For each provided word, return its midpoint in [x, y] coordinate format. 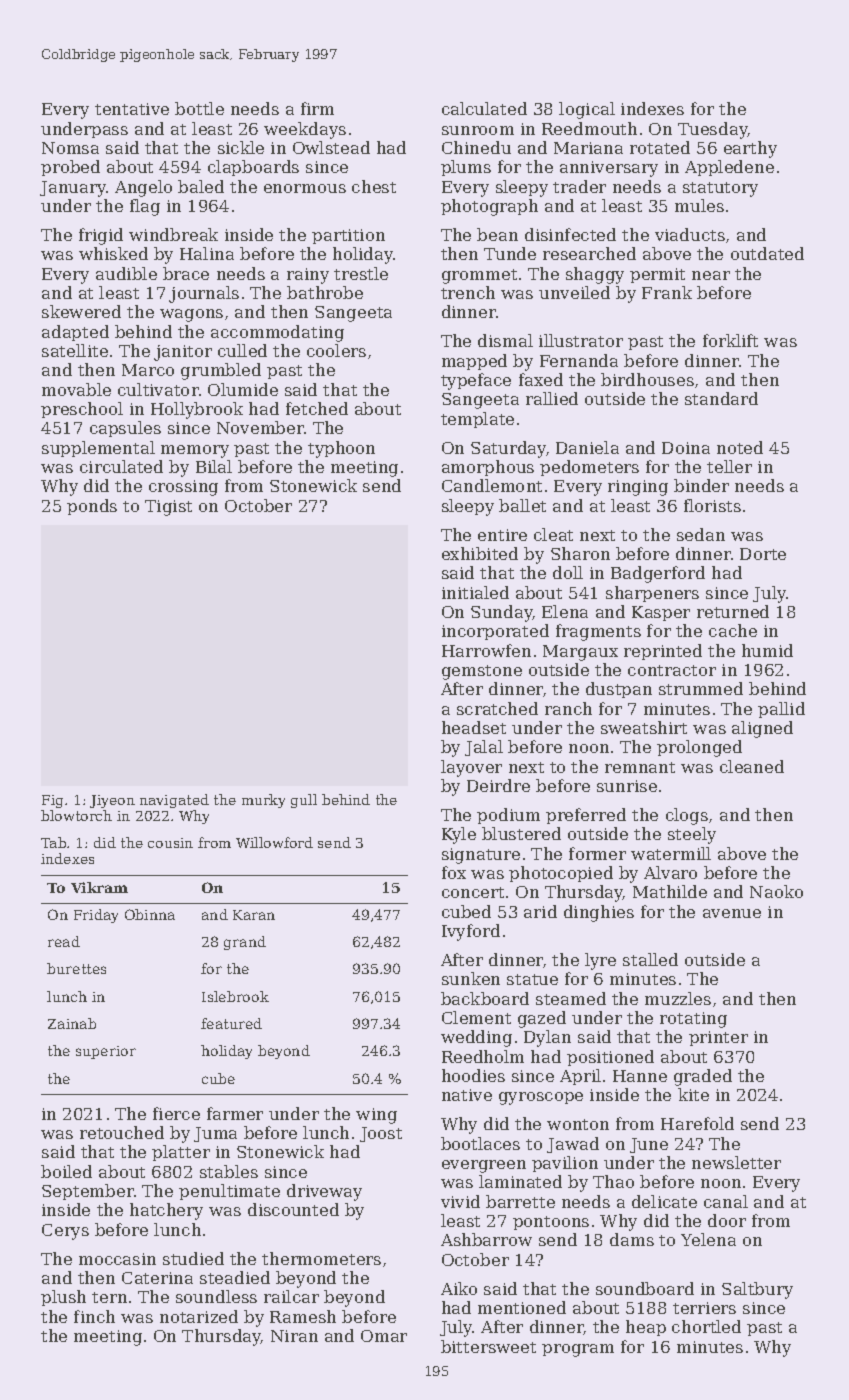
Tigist [168, 508]
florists [712, 505]
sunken [471, 978]
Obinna [150, 914]
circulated [121, 466]
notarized [199, 1316]
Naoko [776, 891]
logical [587, 110]
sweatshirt [644, 727]
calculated [484, 108]
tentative [132, 109]
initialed [475, 592]
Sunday [502, 613]
